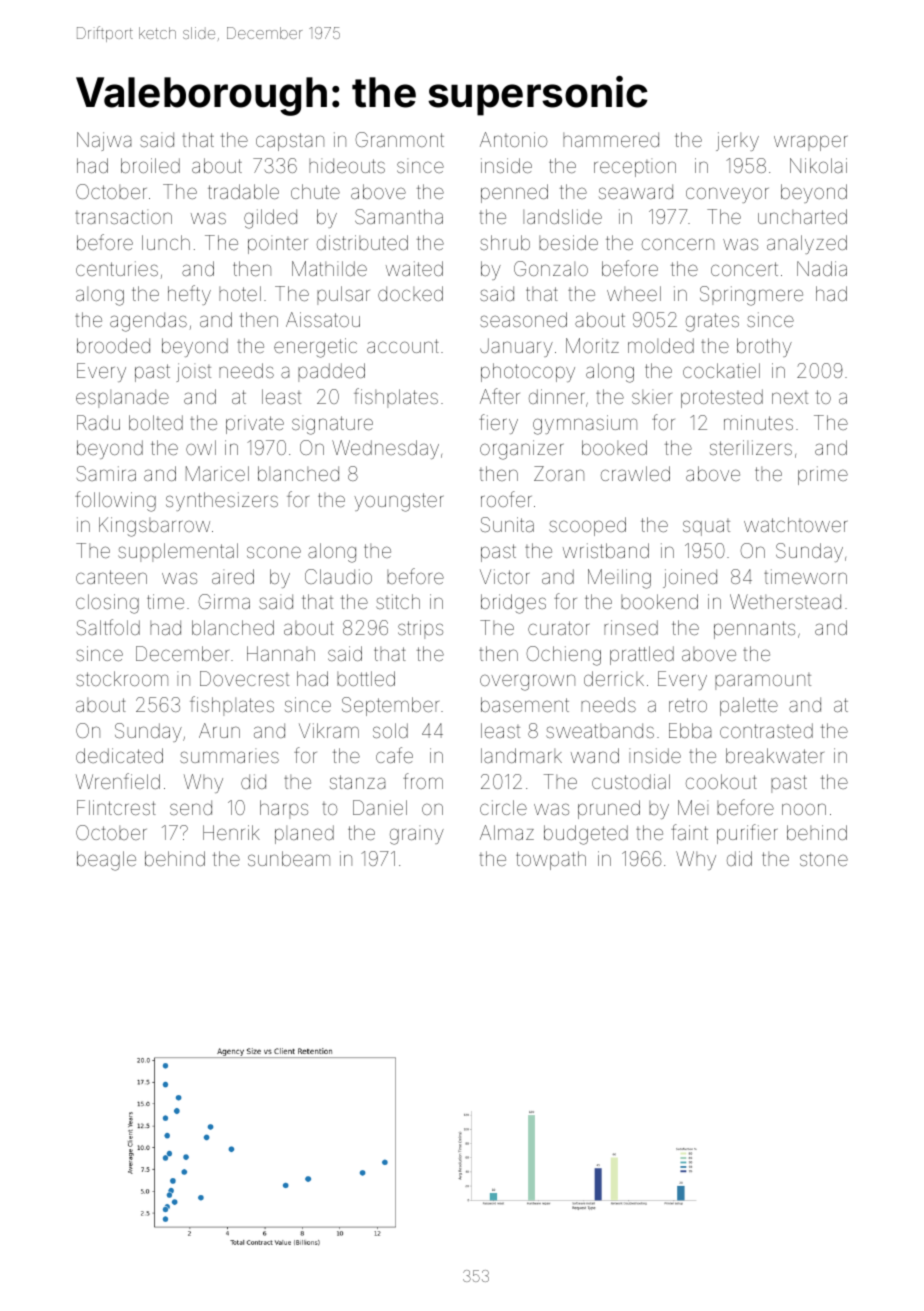 The height and width of the screenshot is (1311, 924). What do you see at coordinates (690, 578) in the screenshot?
I see `joined` at bounding box center [690, 578].
